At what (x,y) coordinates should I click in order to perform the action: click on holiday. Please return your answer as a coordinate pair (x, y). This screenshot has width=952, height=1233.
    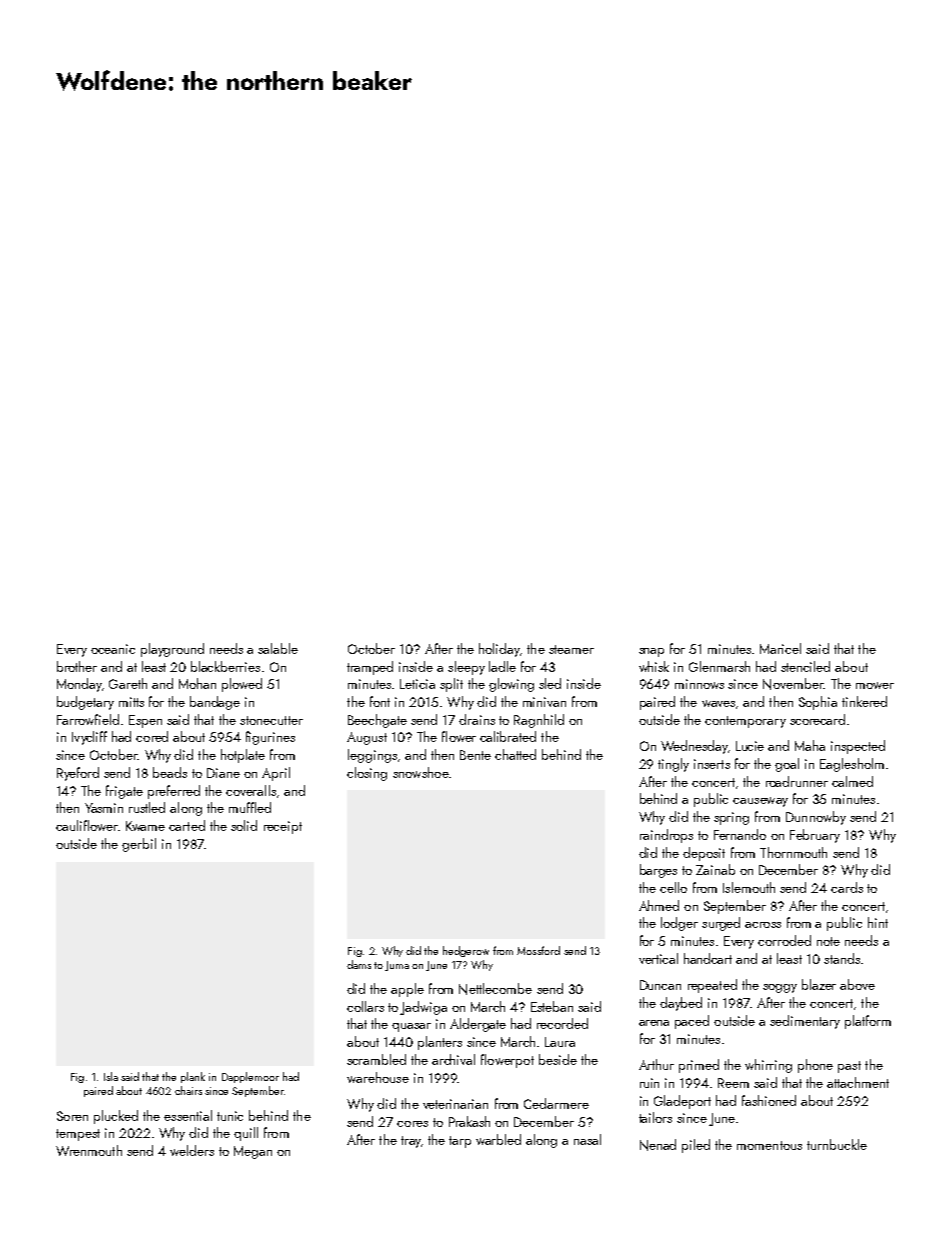
    Looking at the image, I should click on (499, 650).
